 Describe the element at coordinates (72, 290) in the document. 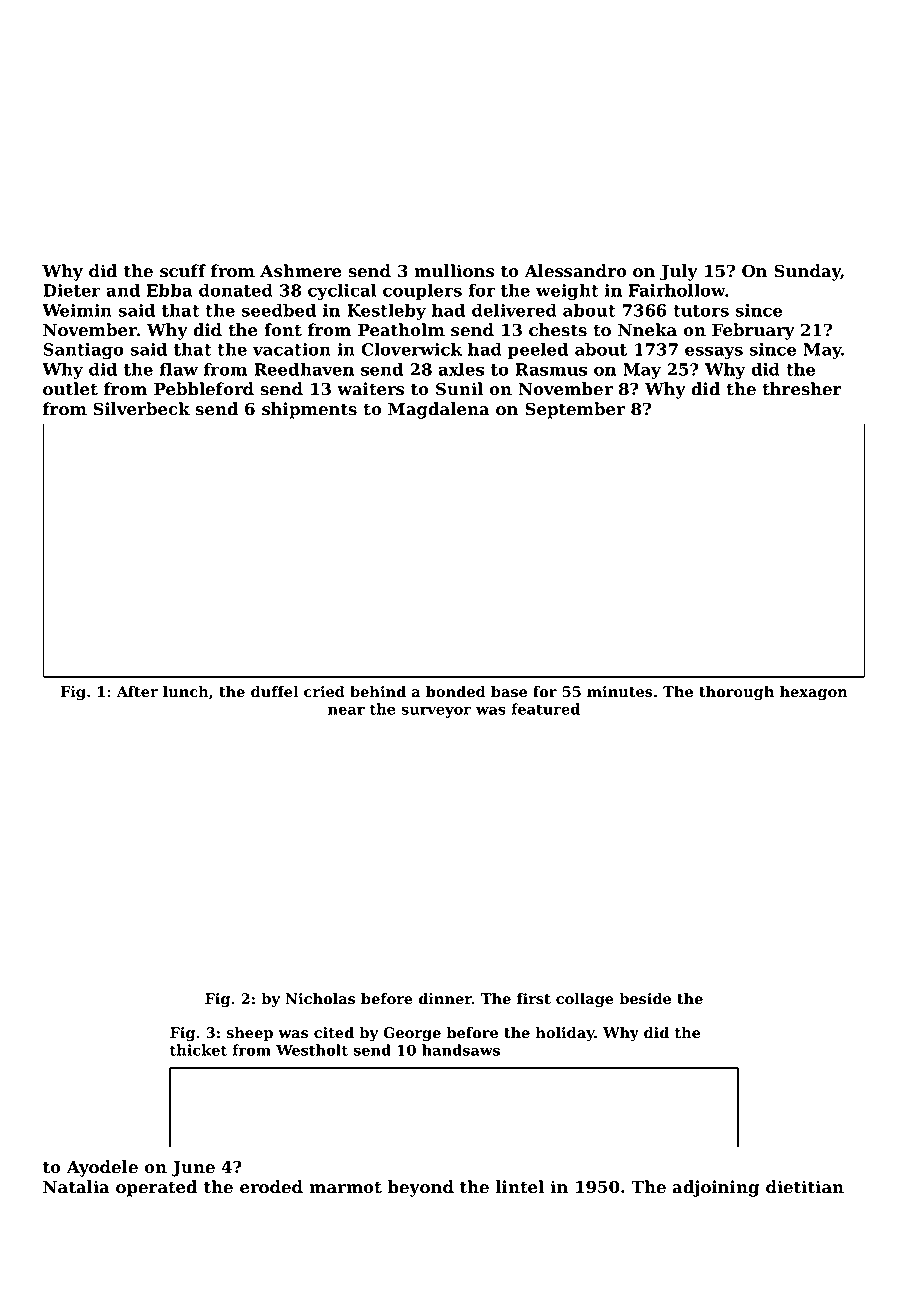

I see `Dieter` at that location.
